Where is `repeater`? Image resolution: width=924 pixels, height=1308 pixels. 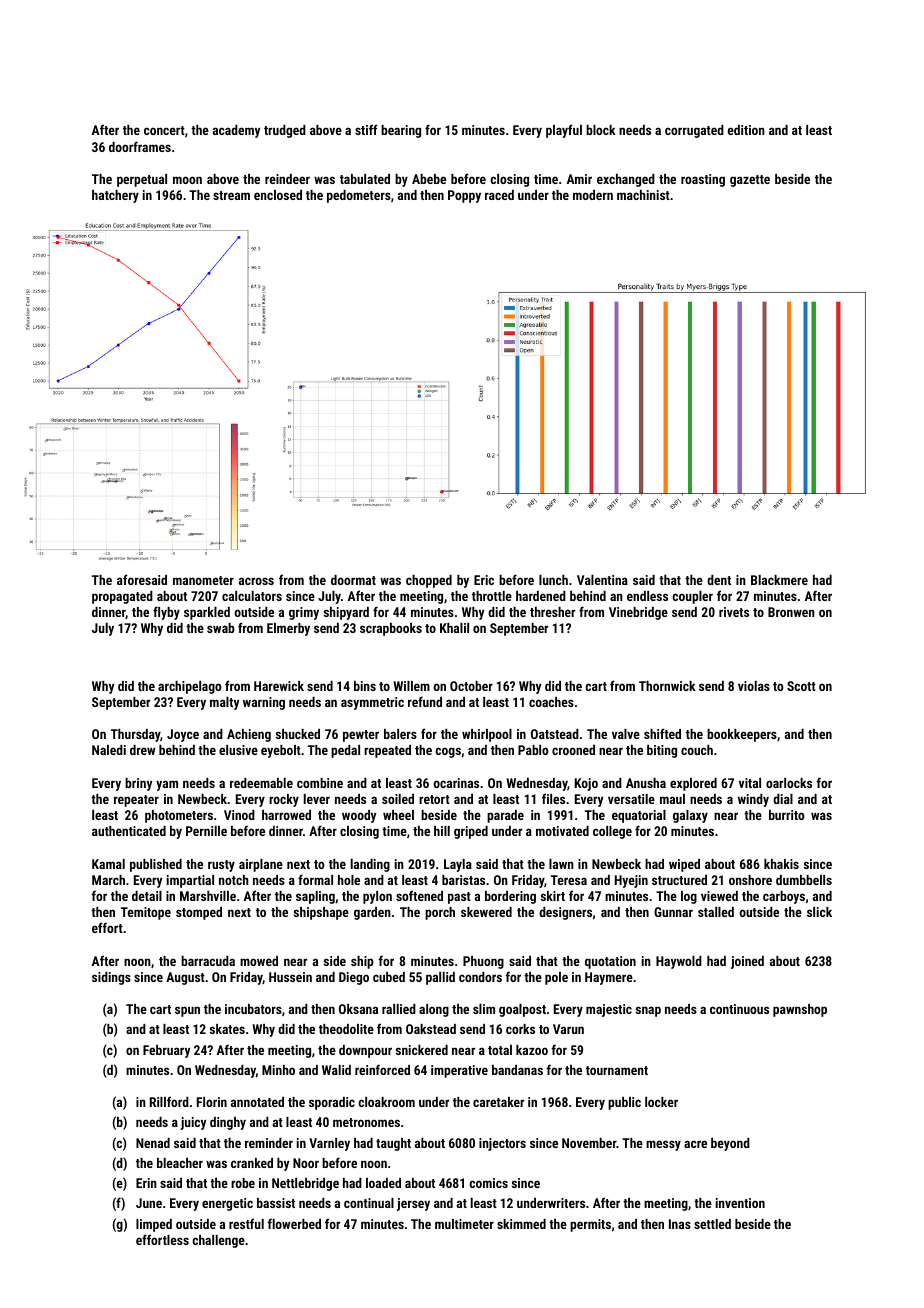 repeater is located at coordinates (136, 801).
